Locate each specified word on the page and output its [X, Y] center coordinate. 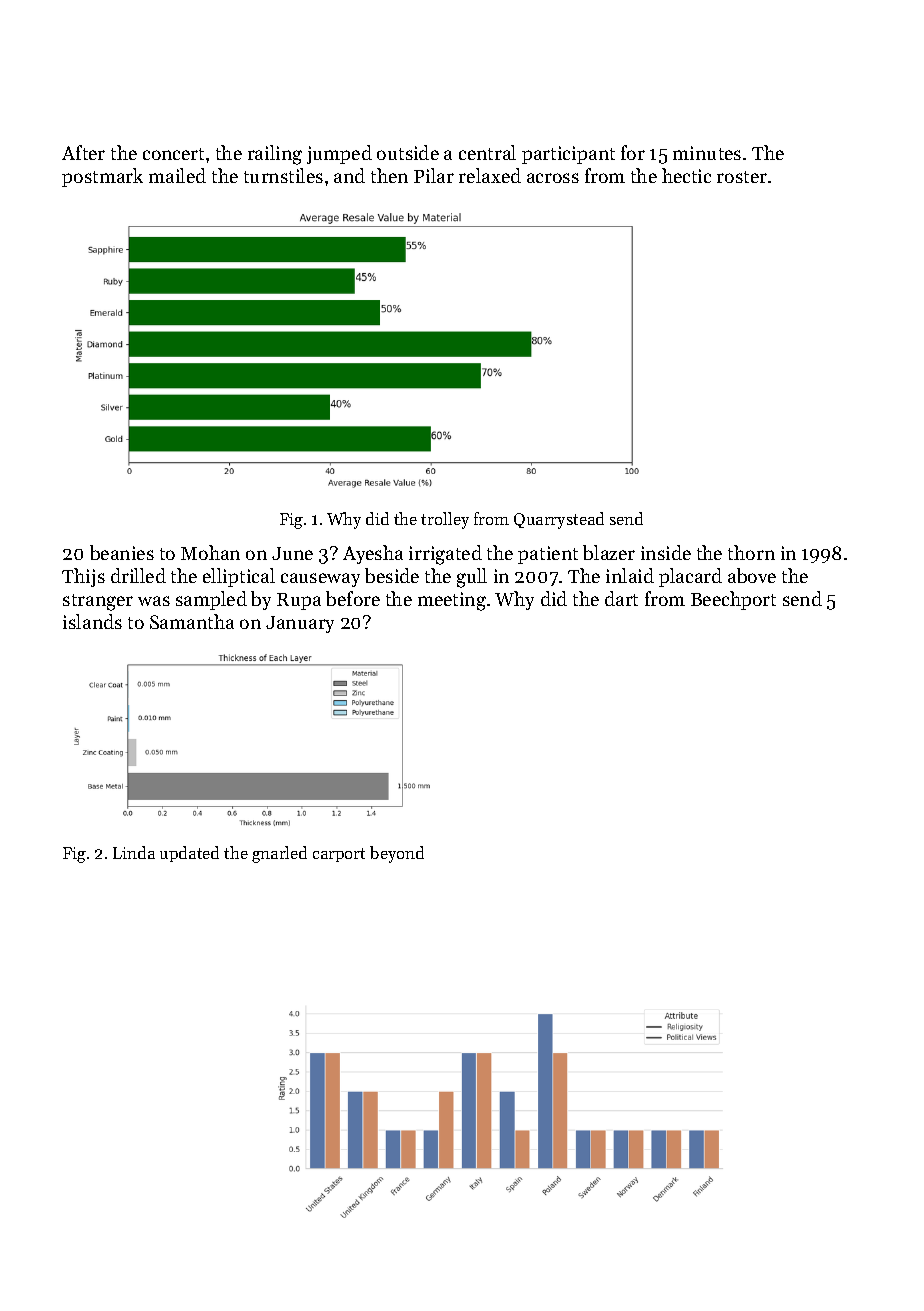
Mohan [210, 552]
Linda [134, 852]
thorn [751, 552]
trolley [445, 520]
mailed [177, 175]
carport [339, 855]
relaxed [490, 175]
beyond [397, 854]
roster [742, 177]
